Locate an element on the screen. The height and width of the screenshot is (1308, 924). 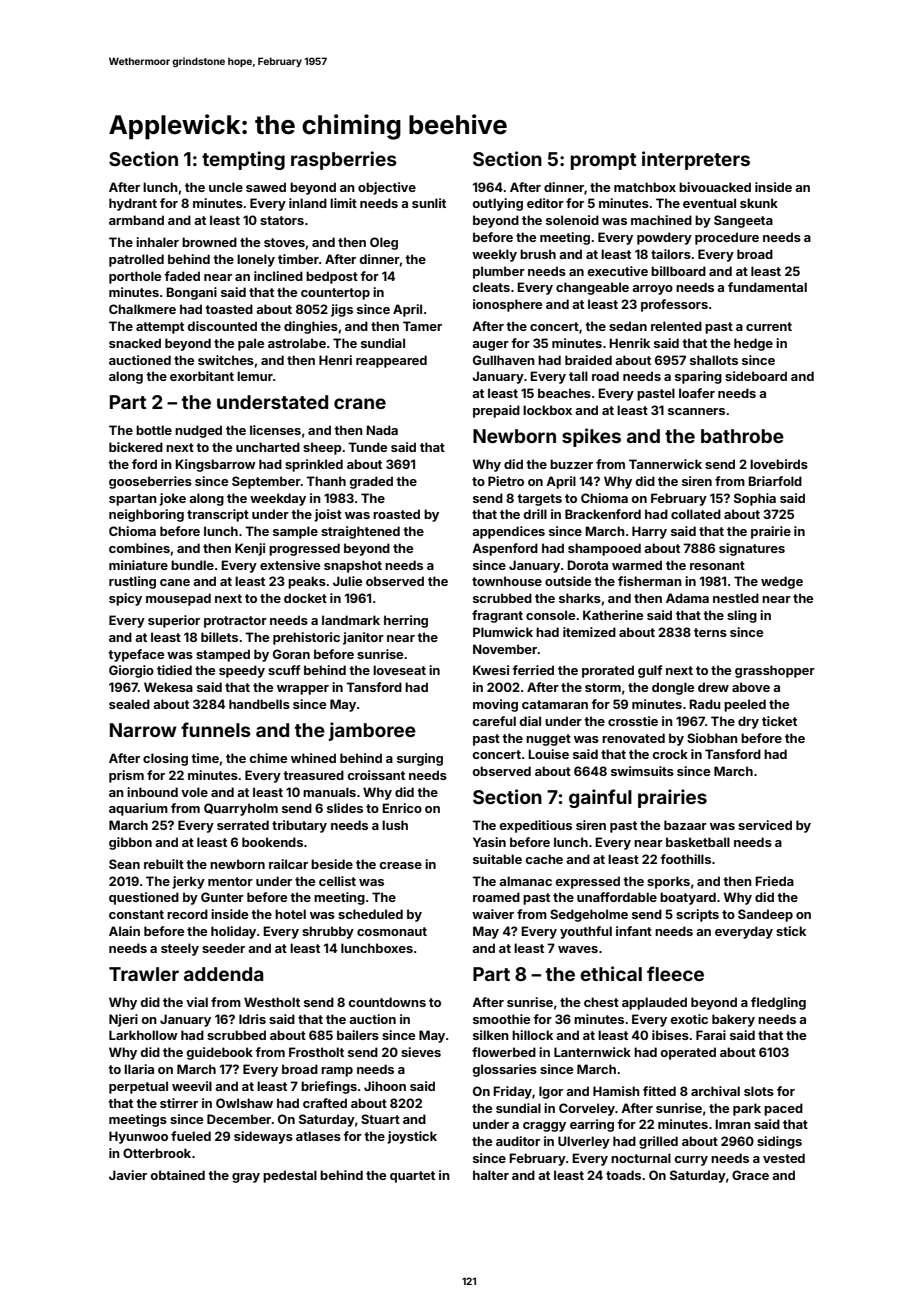
reappeared is located at coordinates (391, 361).
